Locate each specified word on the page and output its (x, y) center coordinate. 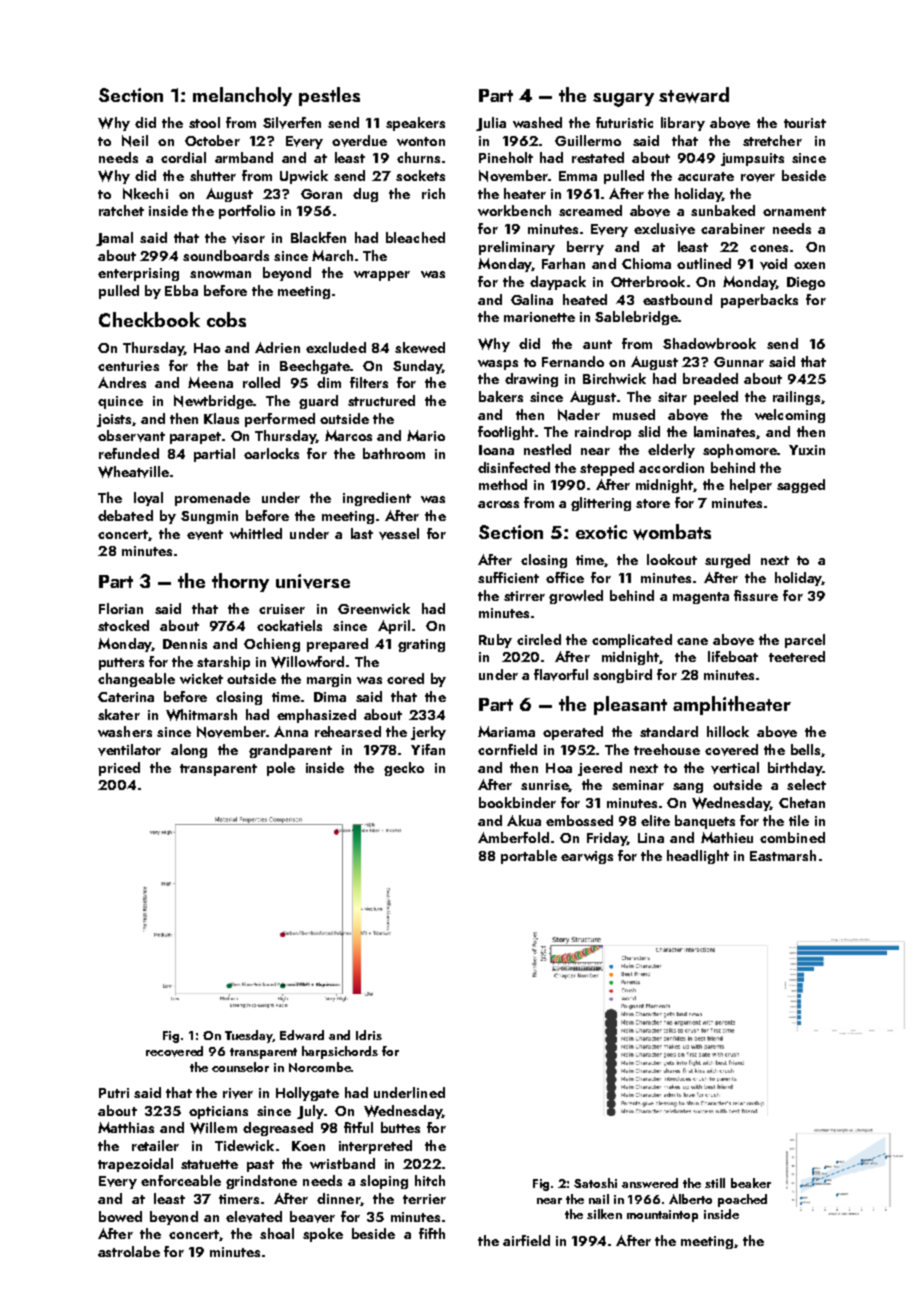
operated (573, 733)
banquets (705, 822)
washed (537, 122)
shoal (277, 1233)
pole (281, 769)
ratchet (121, 210)
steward (694, 95)
